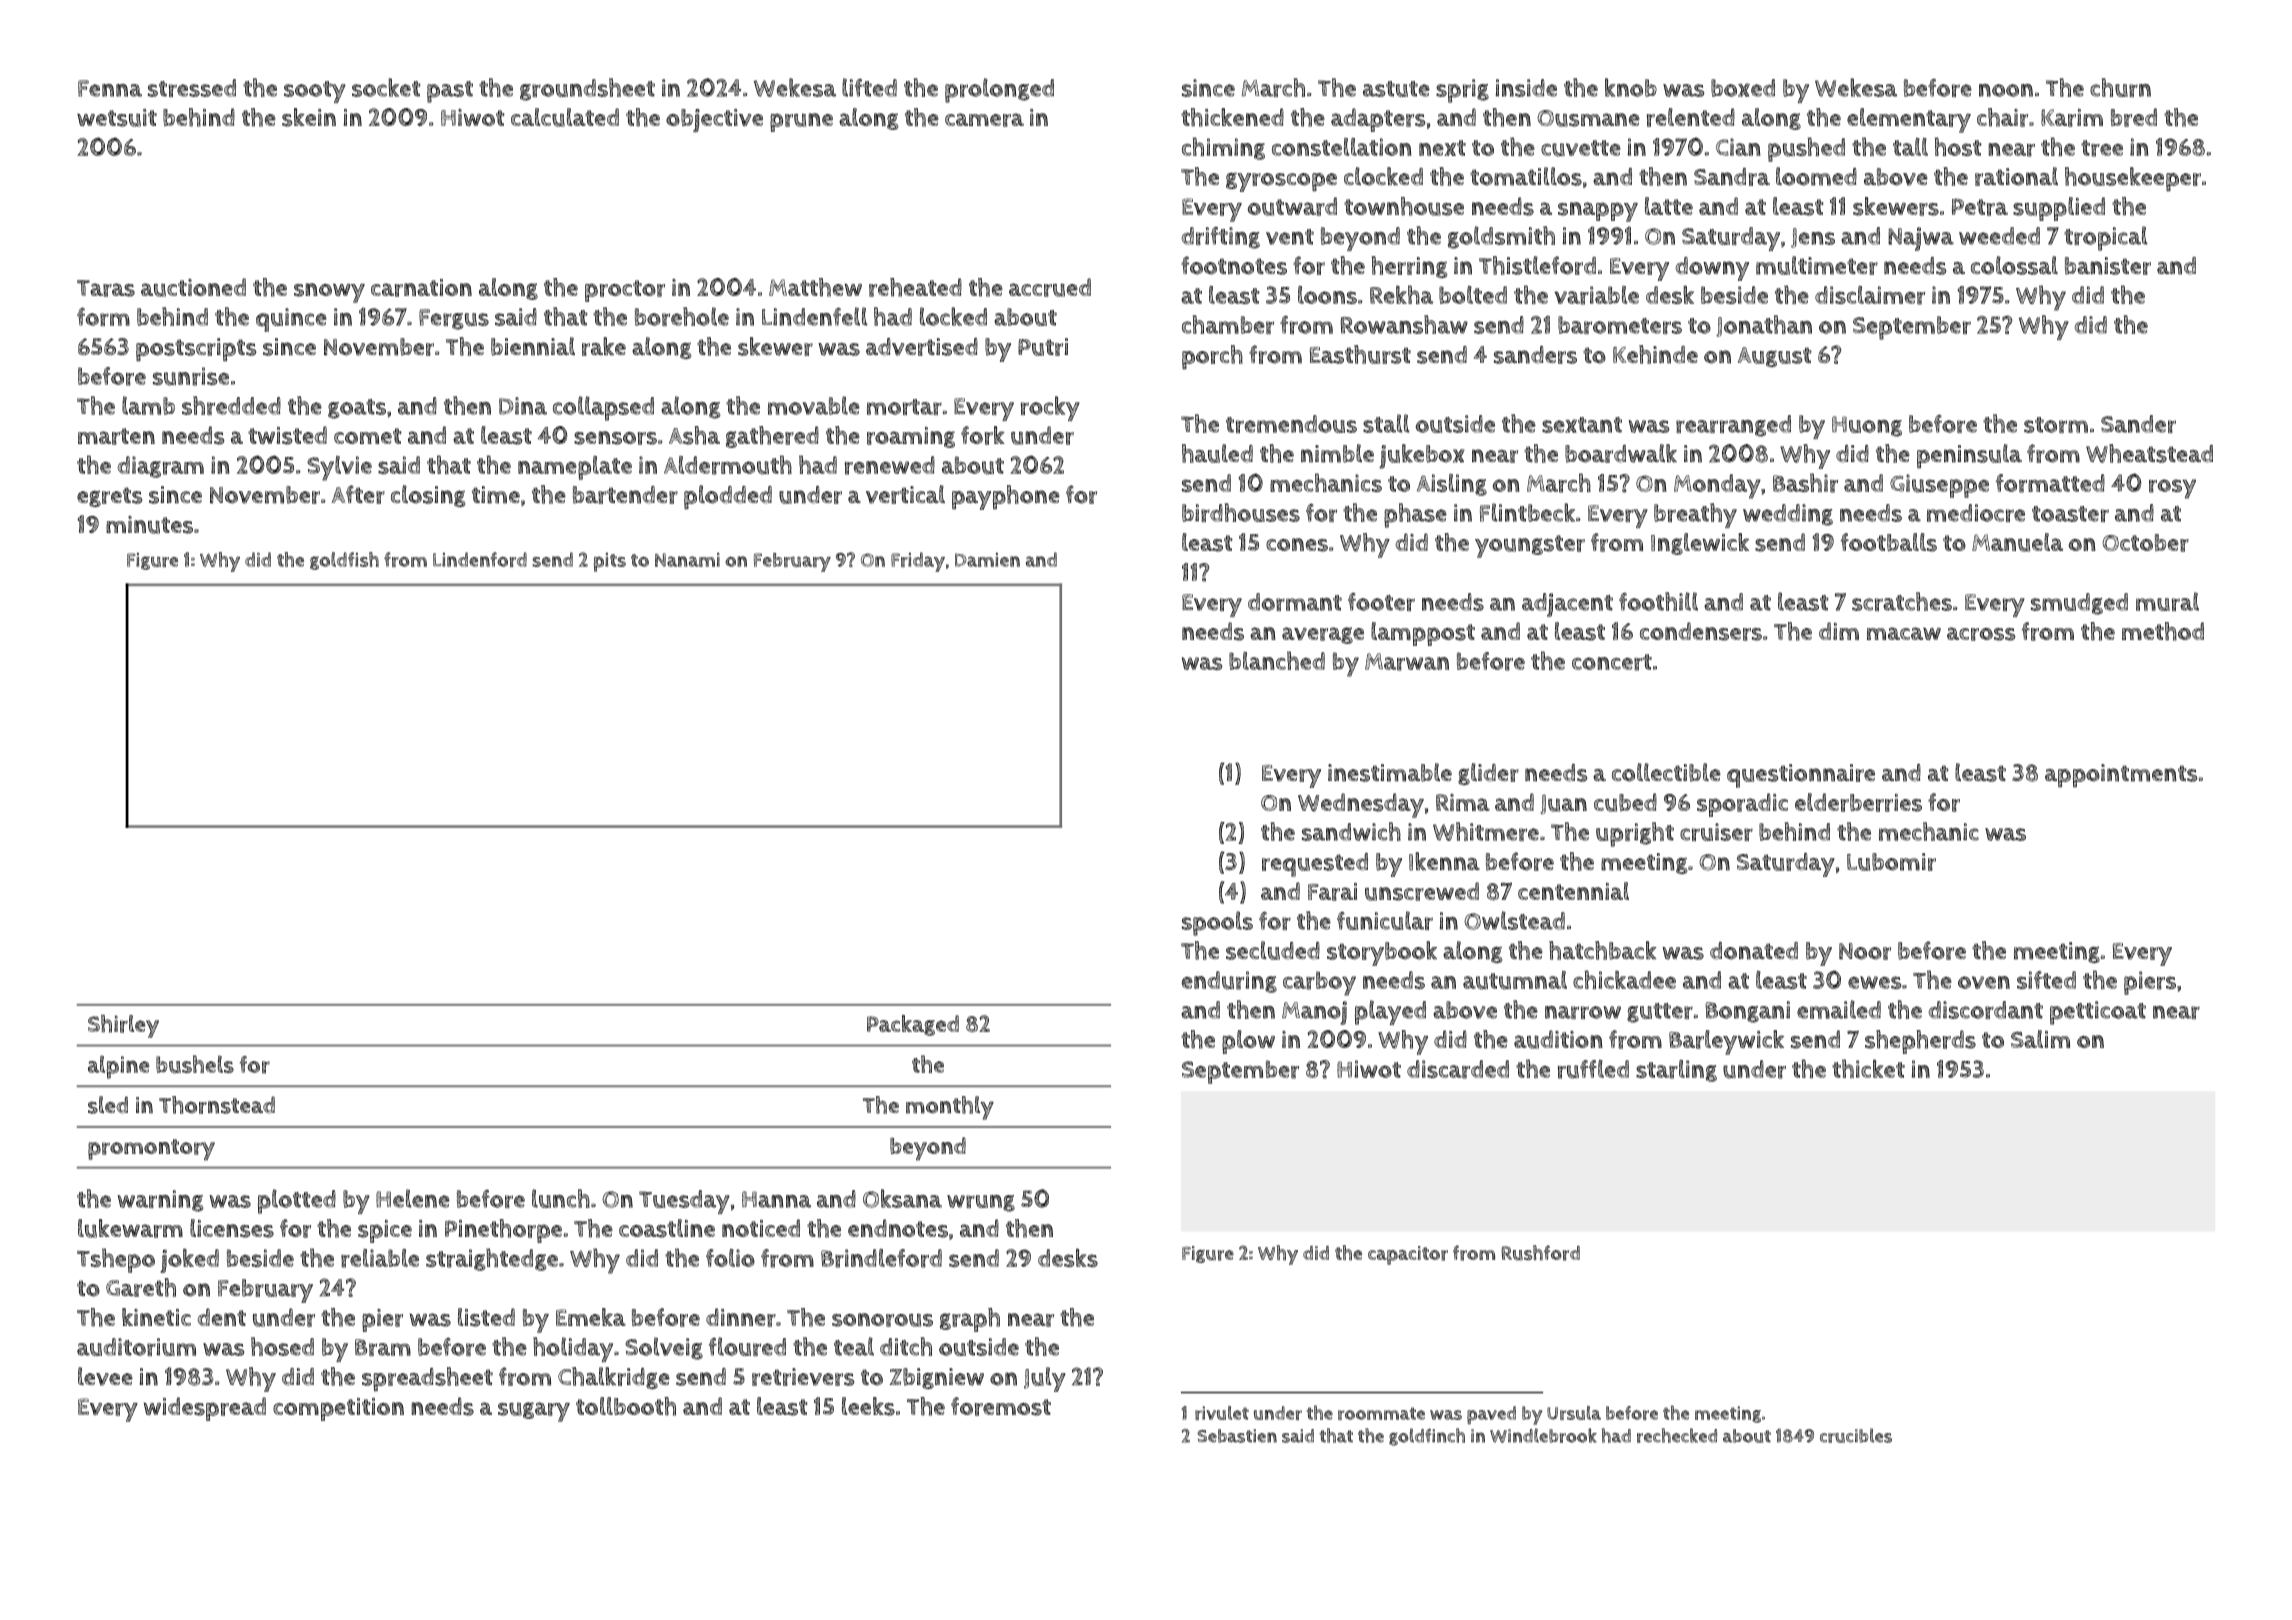  What do you see at coordinates (1743, 88) in the screenshot?
I see `boxed` at bounding box center [1743, 88].
